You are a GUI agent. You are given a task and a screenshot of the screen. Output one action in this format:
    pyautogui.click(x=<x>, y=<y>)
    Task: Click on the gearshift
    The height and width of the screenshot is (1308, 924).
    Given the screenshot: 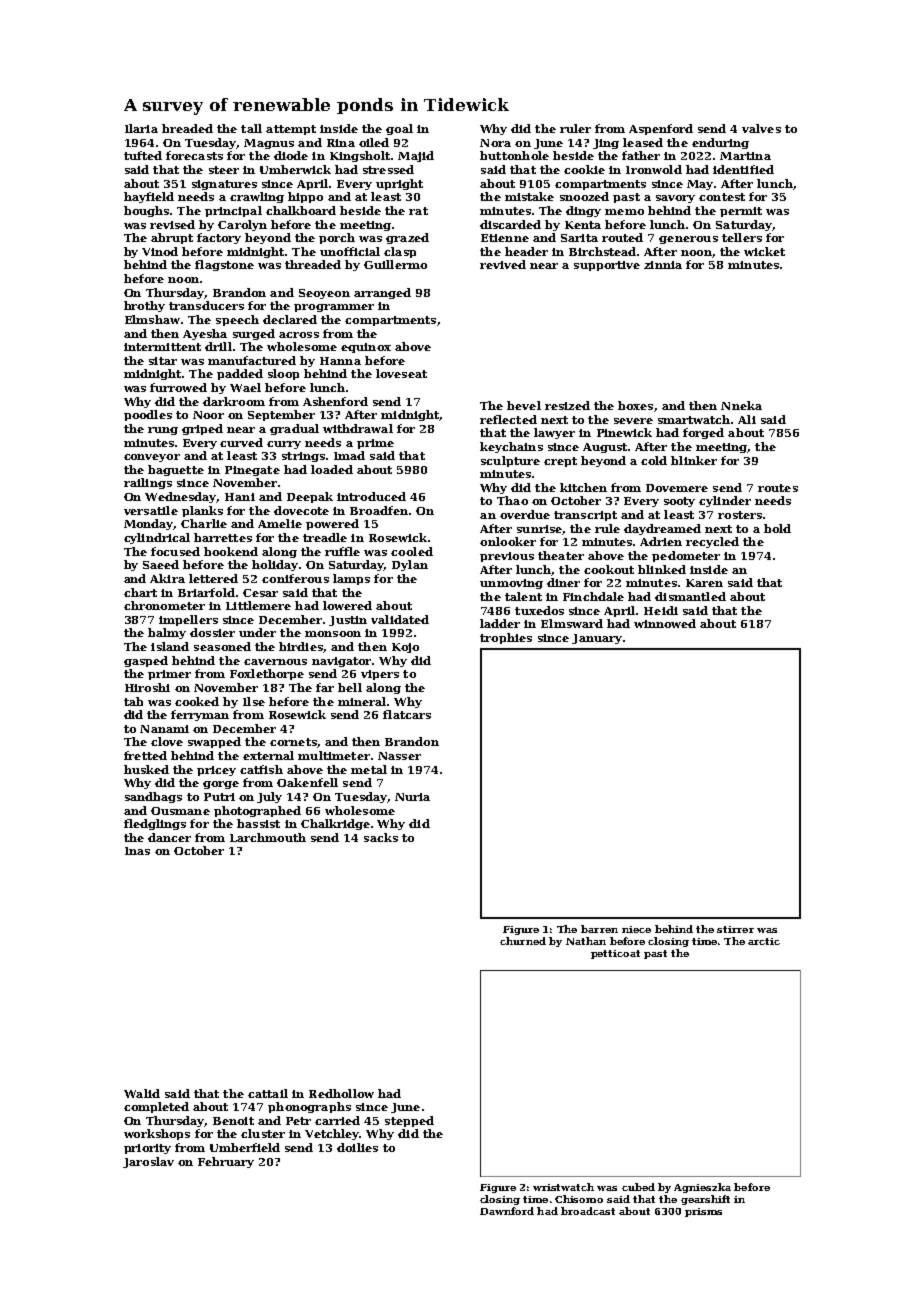 What is the action you would take?
    pyautogui.click(x=705, y=1200)
